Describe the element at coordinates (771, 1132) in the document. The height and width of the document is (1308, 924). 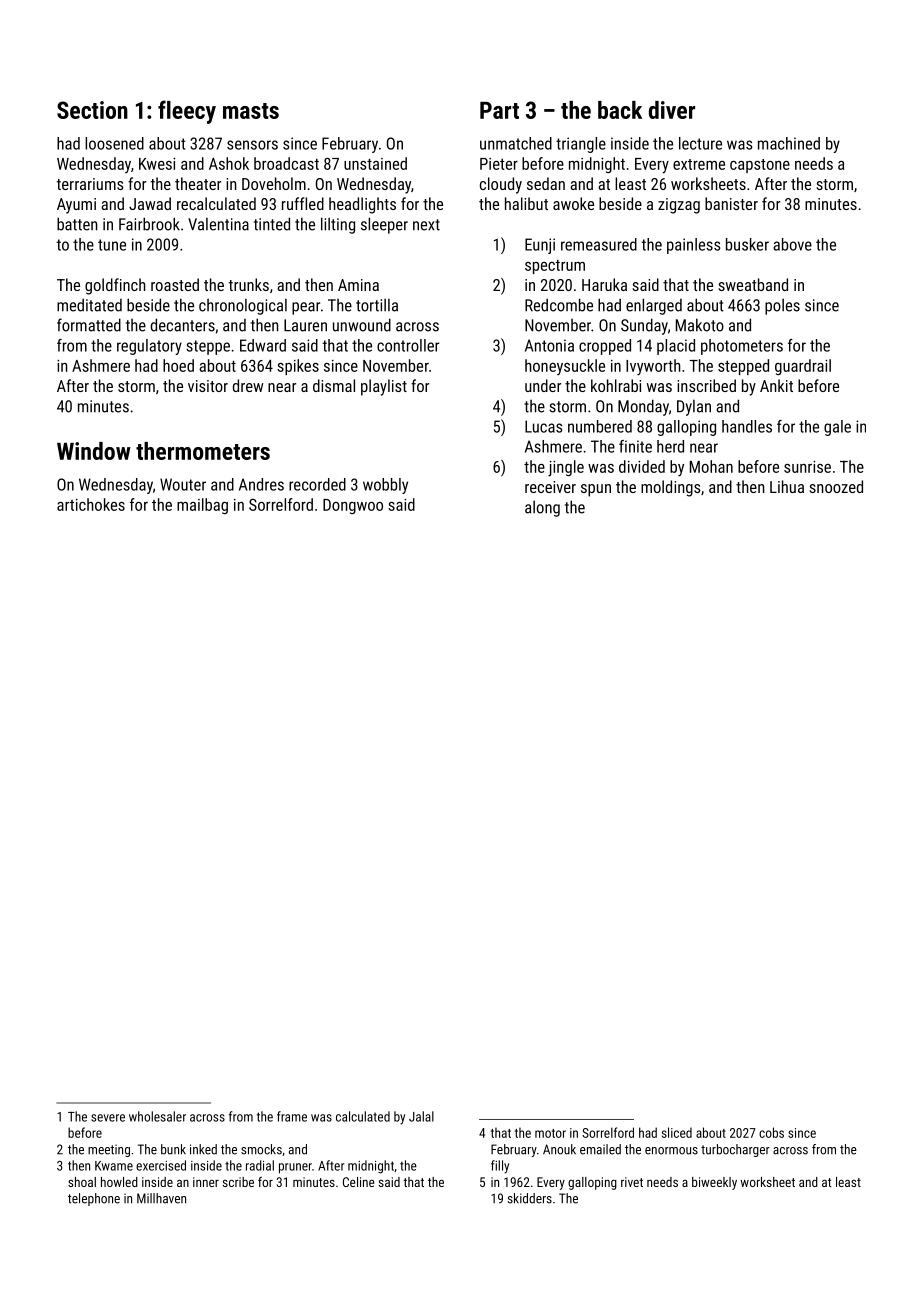
I see `cobs` at that location.
